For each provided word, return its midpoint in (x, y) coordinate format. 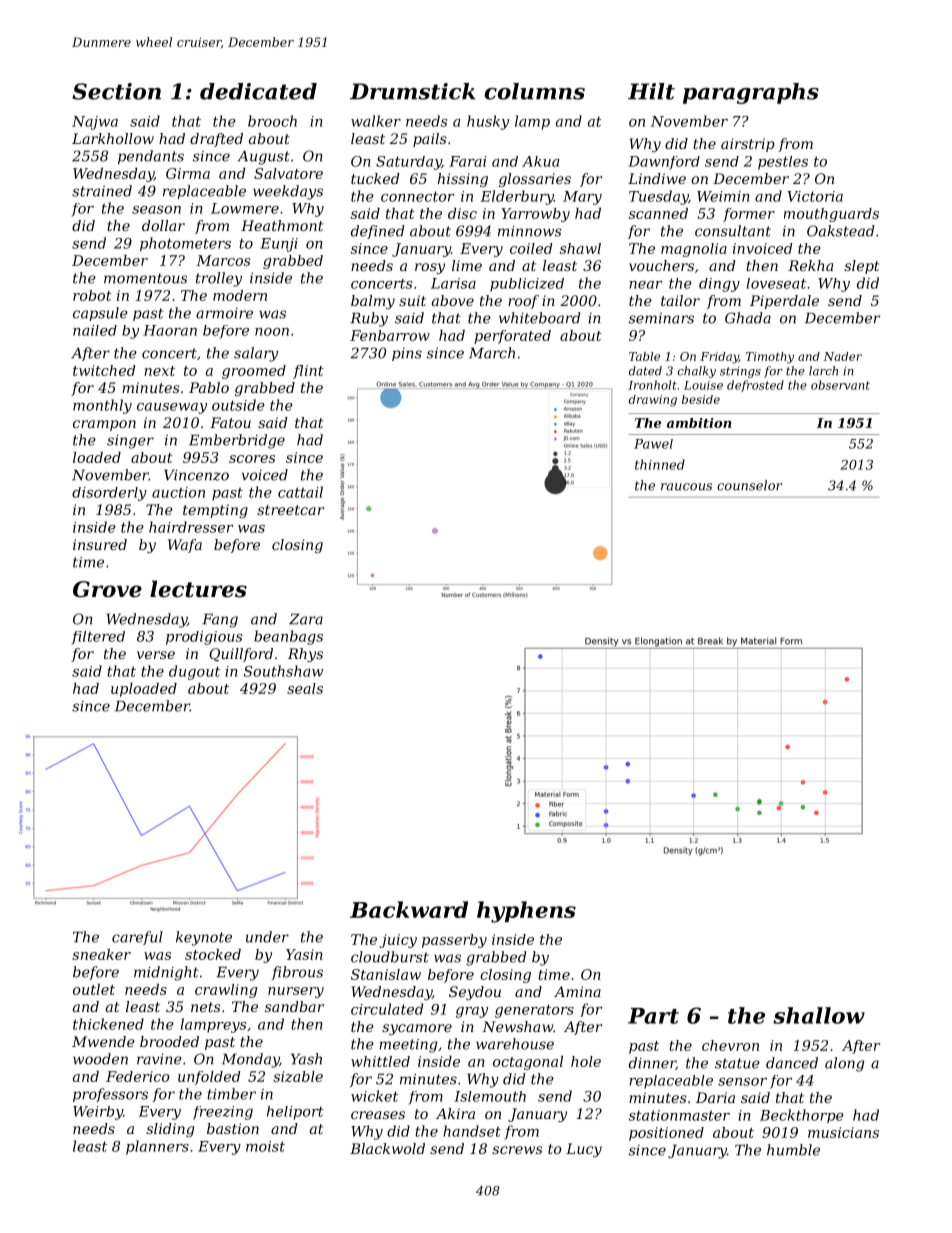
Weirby (98, 1113)
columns (535, 91)
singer (130, 442)
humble (793, 1150)
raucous (686, 487)
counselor (749, 485)
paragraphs (751, 93)
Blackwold (387, 1148)
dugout (194, 672)
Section (116, 91)
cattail (300, 492)
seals (305, 688)
